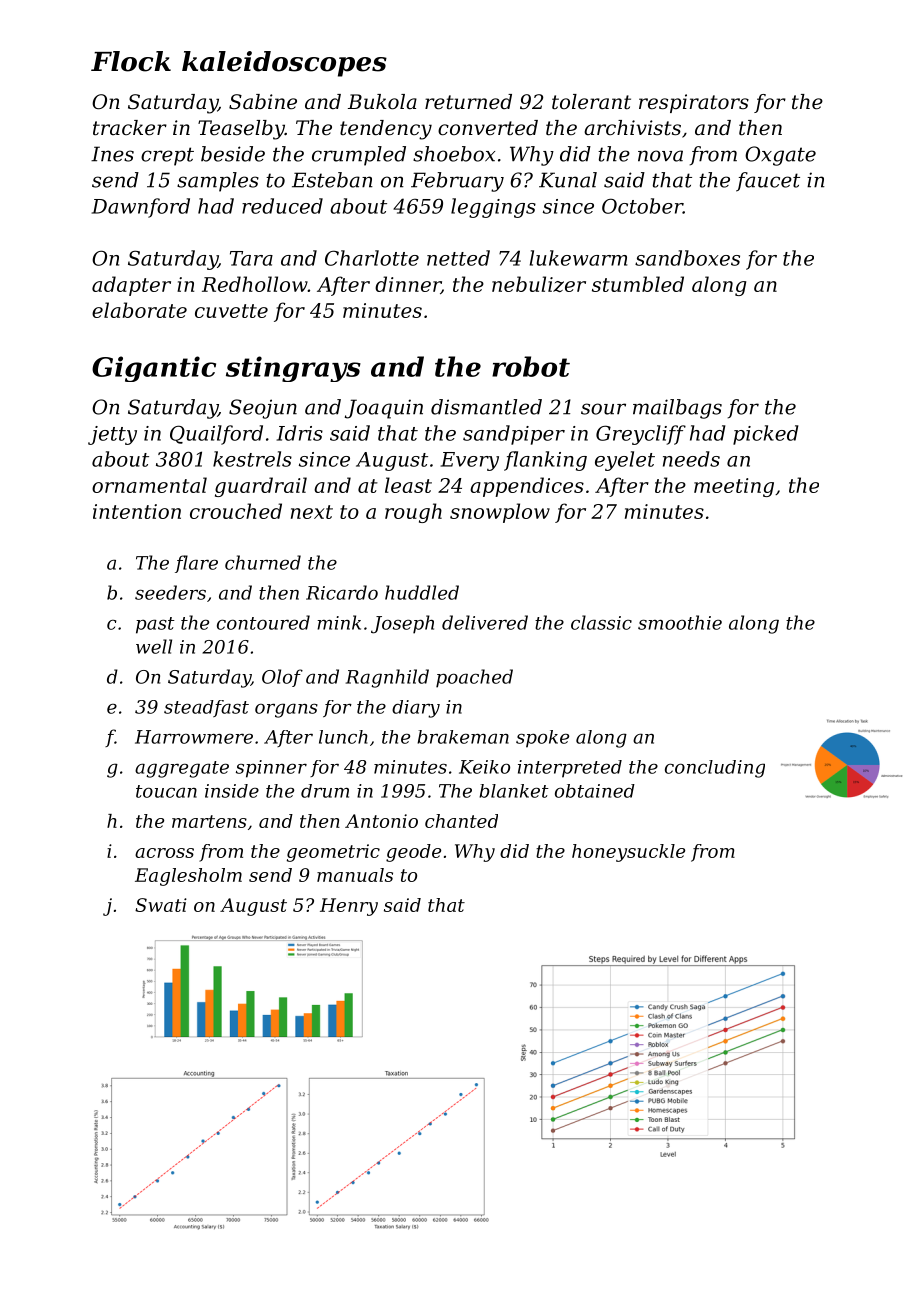  What do you see at coordinates (154, 369) in the page?
I see `Gigantic` at bounding box center [154, 369].
